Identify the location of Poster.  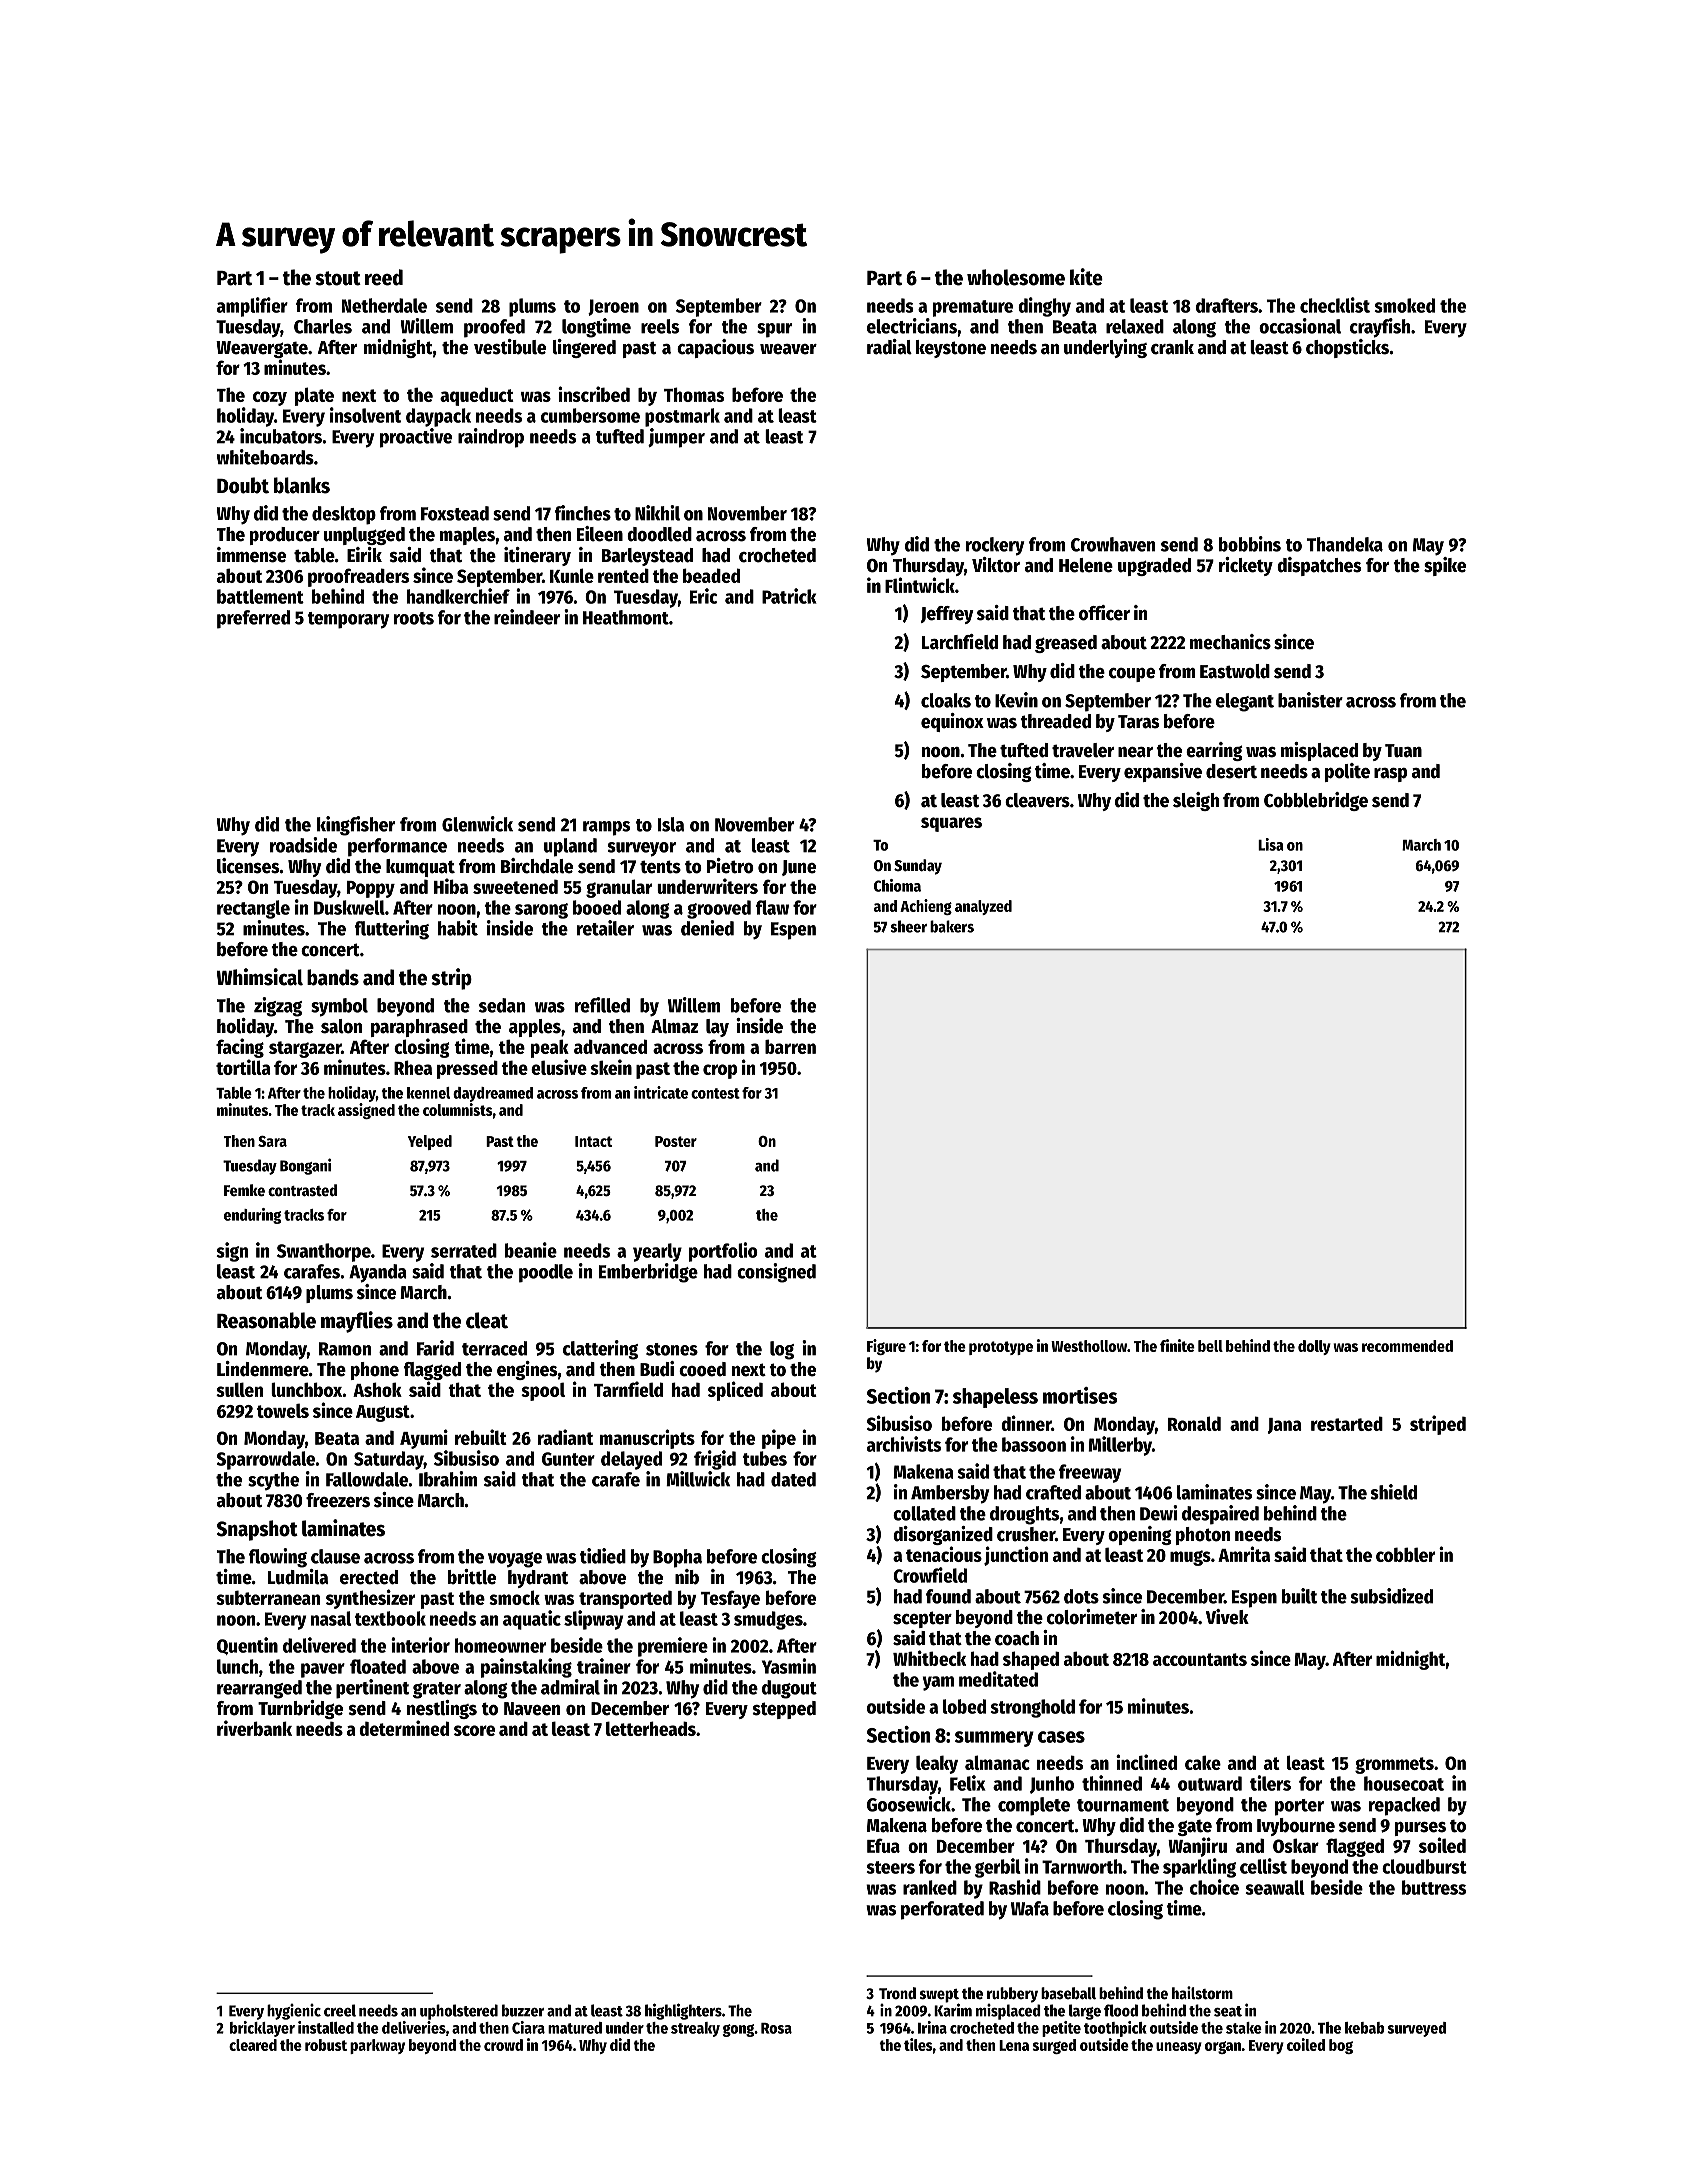
(676, 1141).
